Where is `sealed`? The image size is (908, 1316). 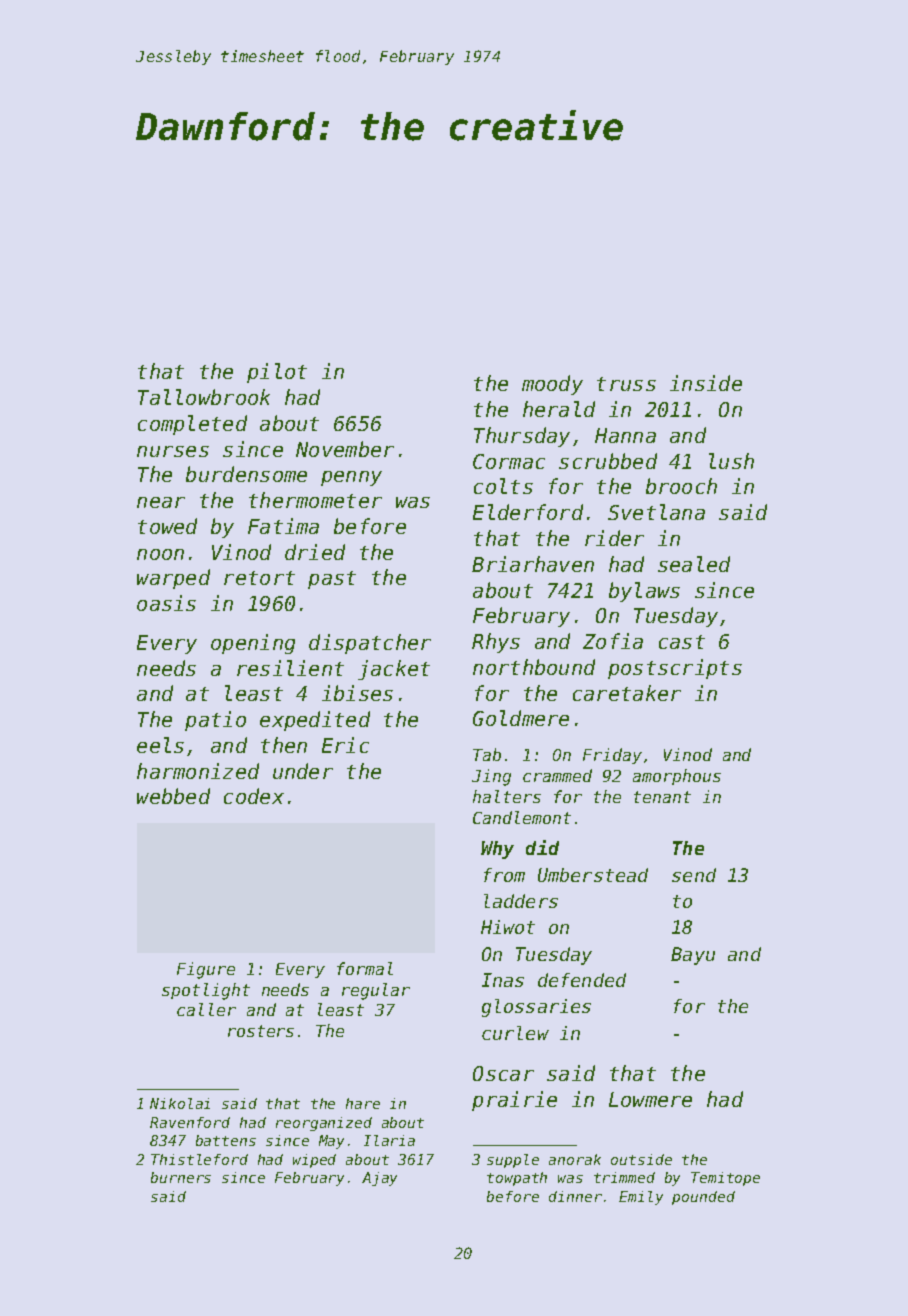
sealed is located at coordinates (694, 564).
